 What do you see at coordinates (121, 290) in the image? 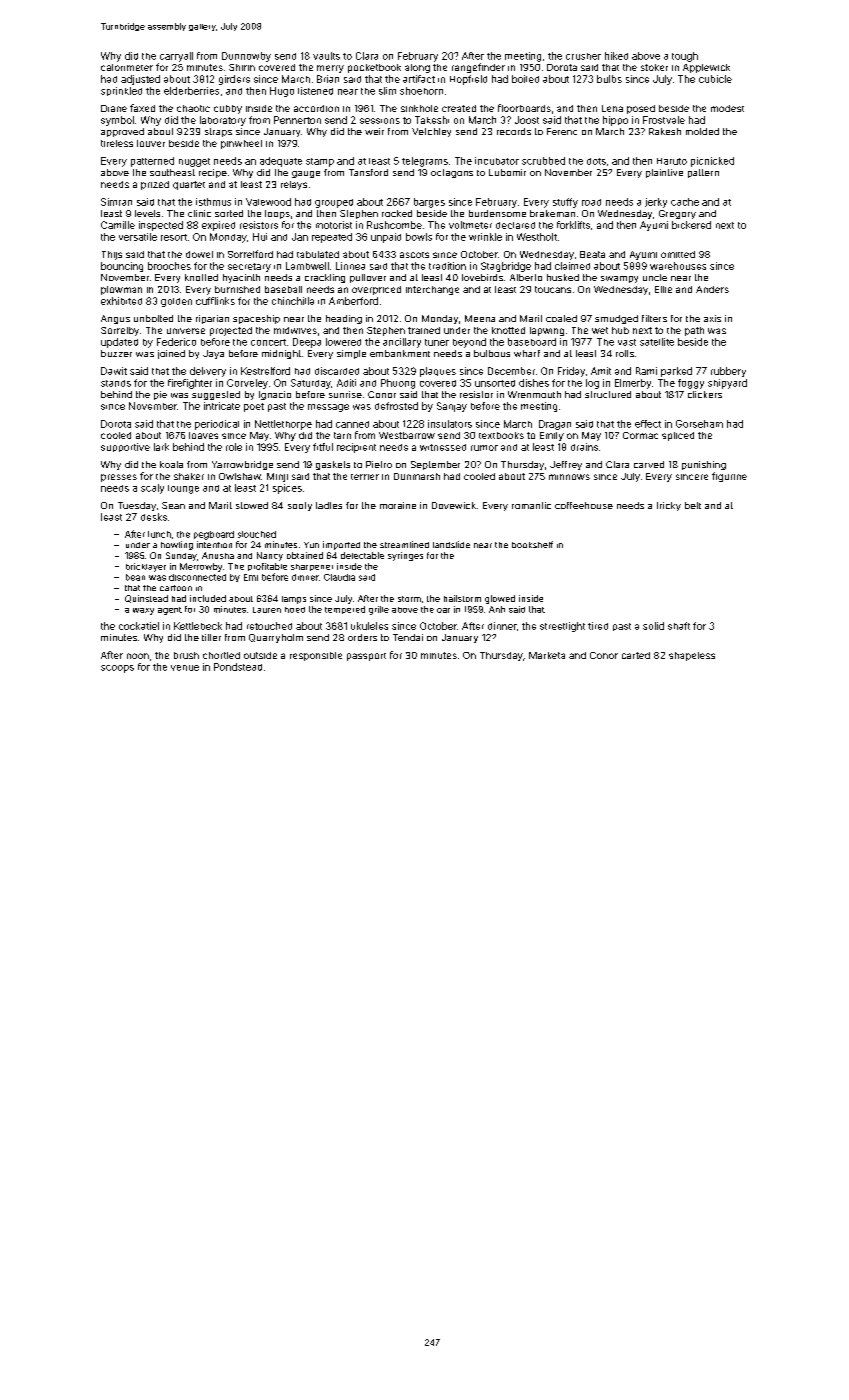
I see `plowman` at bounding box center [121, 290].
